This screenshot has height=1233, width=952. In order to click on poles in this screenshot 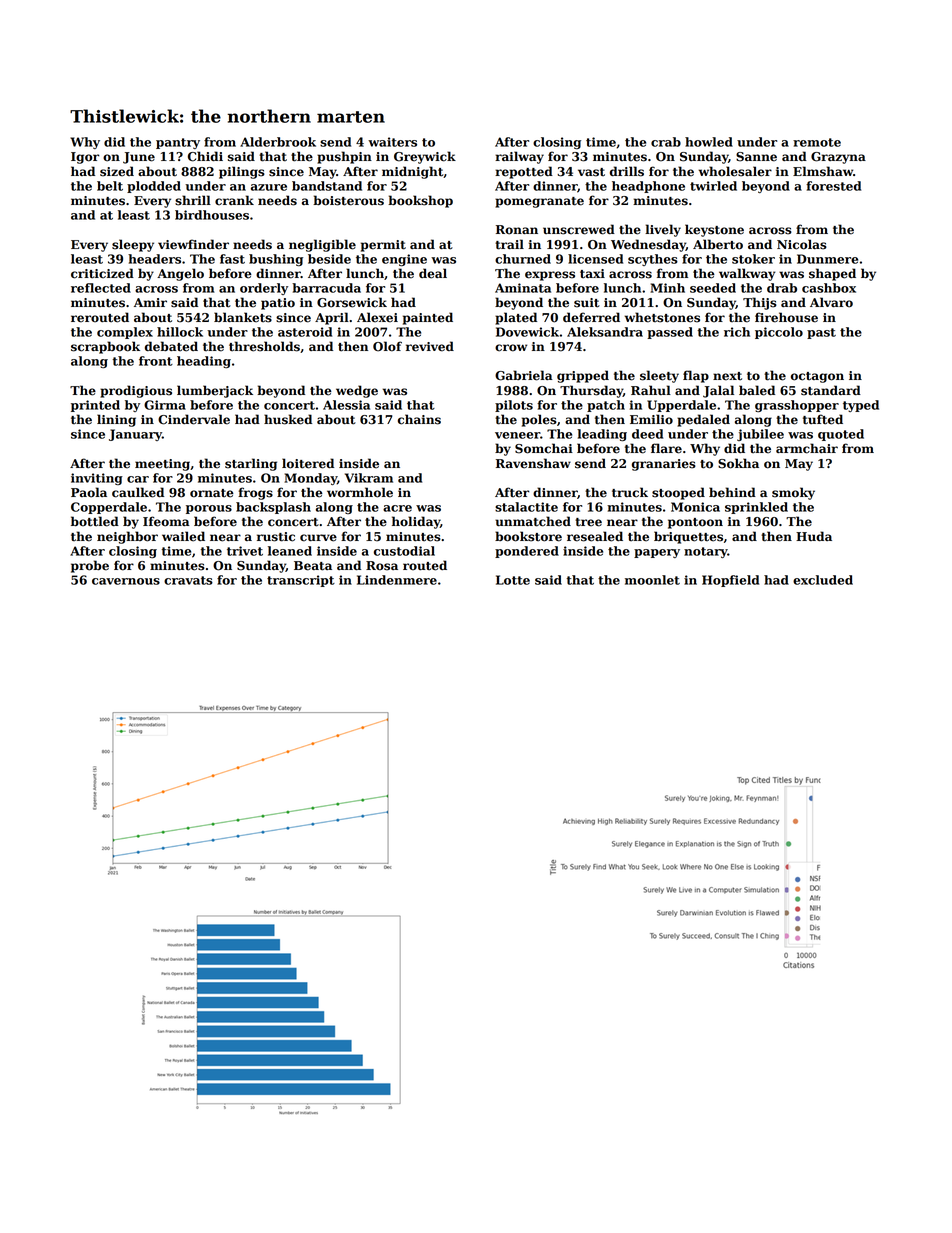, I will do `click(539, 420)`.
